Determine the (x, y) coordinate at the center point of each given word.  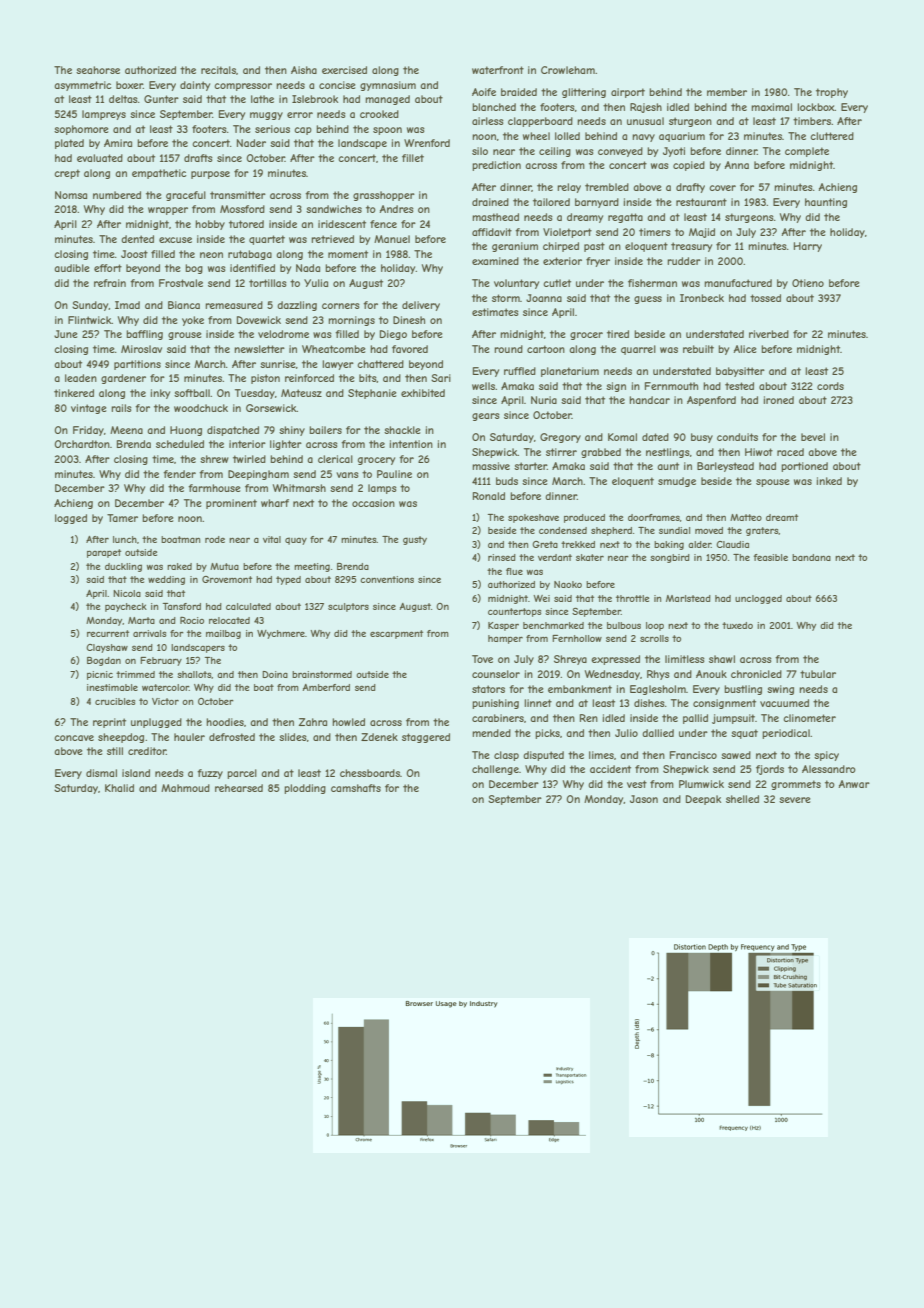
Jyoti (674, 152)
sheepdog (121, 738)
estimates (495, 312)
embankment (580, 689)
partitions (137, 365)
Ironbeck (702, 298)
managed (387, 100)
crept (67, 174)
